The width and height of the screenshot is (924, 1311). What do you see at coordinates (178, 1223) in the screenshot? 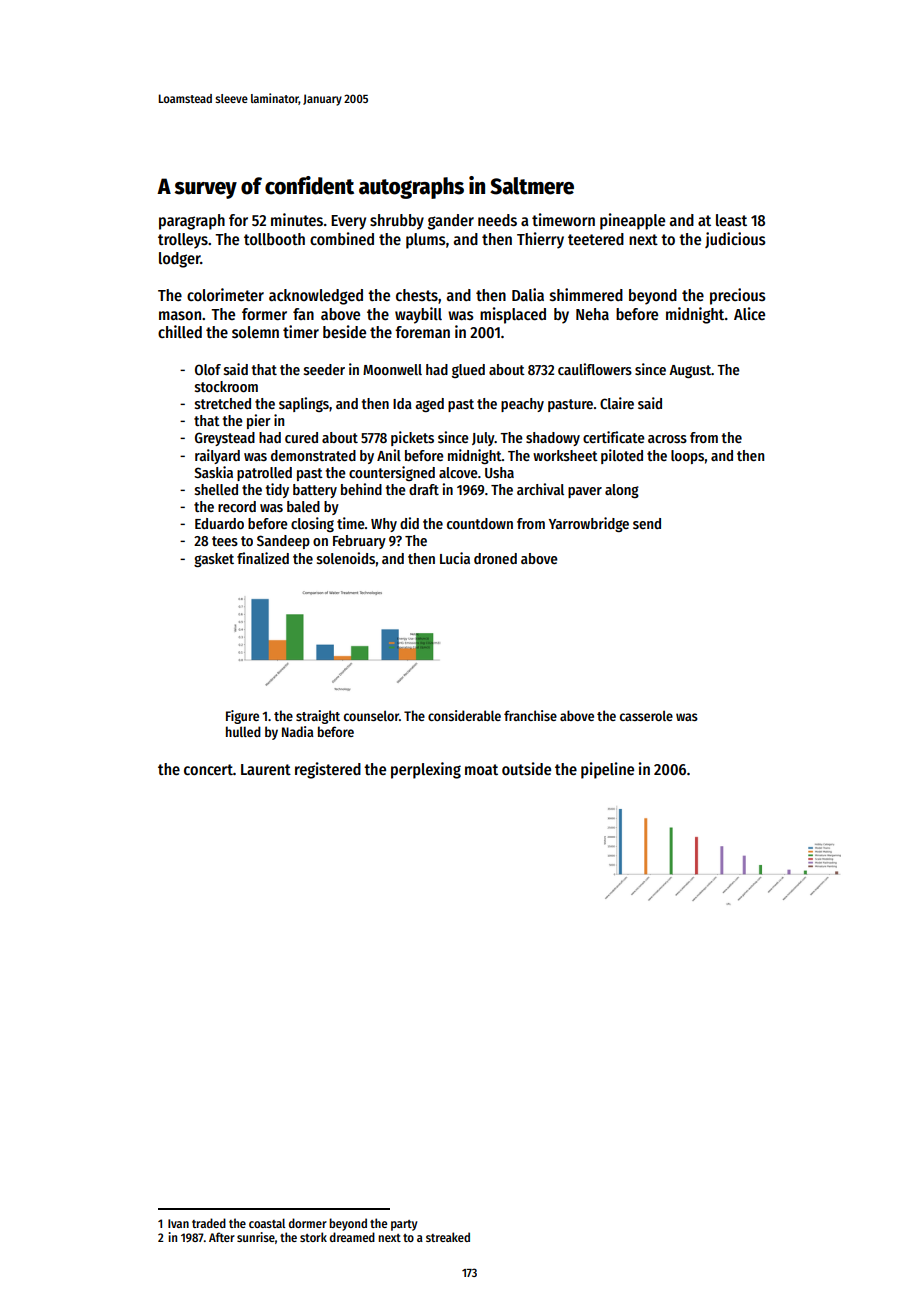
I see `Ivan` at bounding box center [178, 1223].
